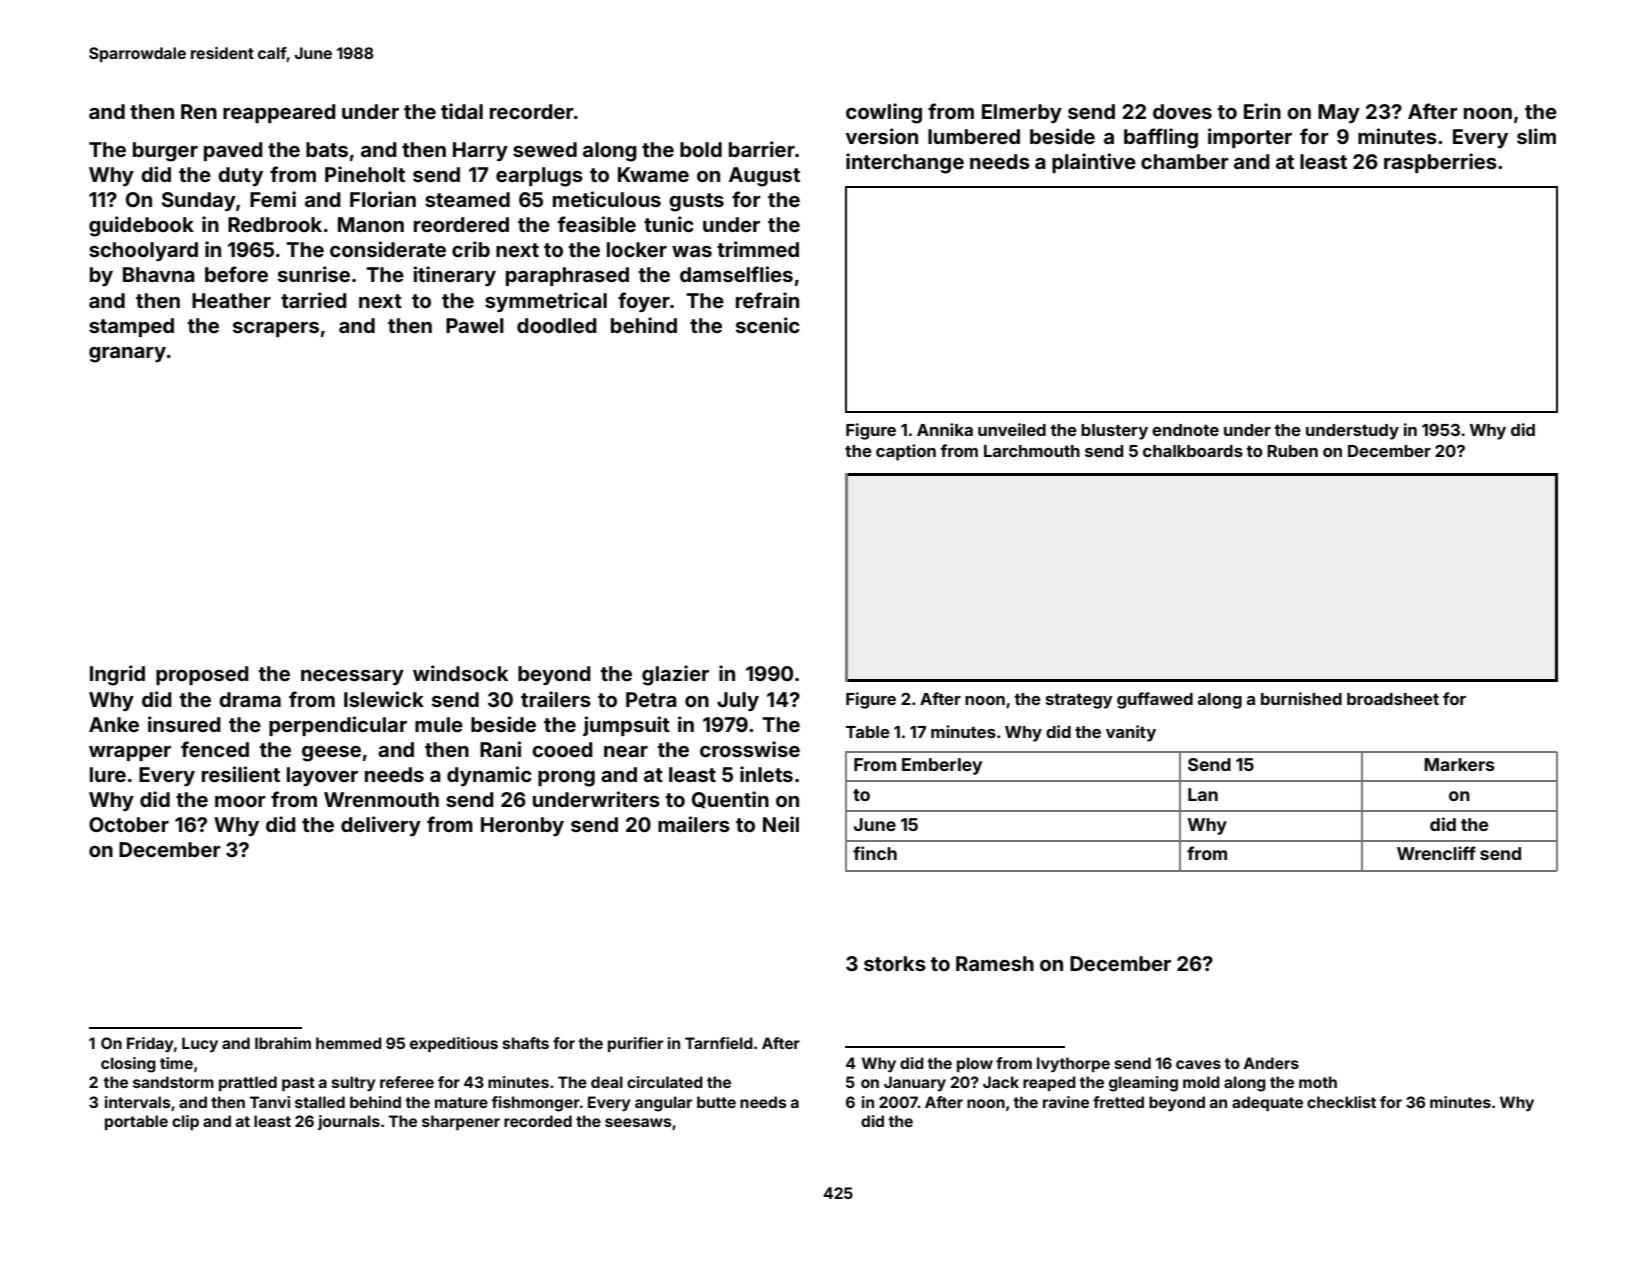  I want to click on May, so click(1339, 113).
